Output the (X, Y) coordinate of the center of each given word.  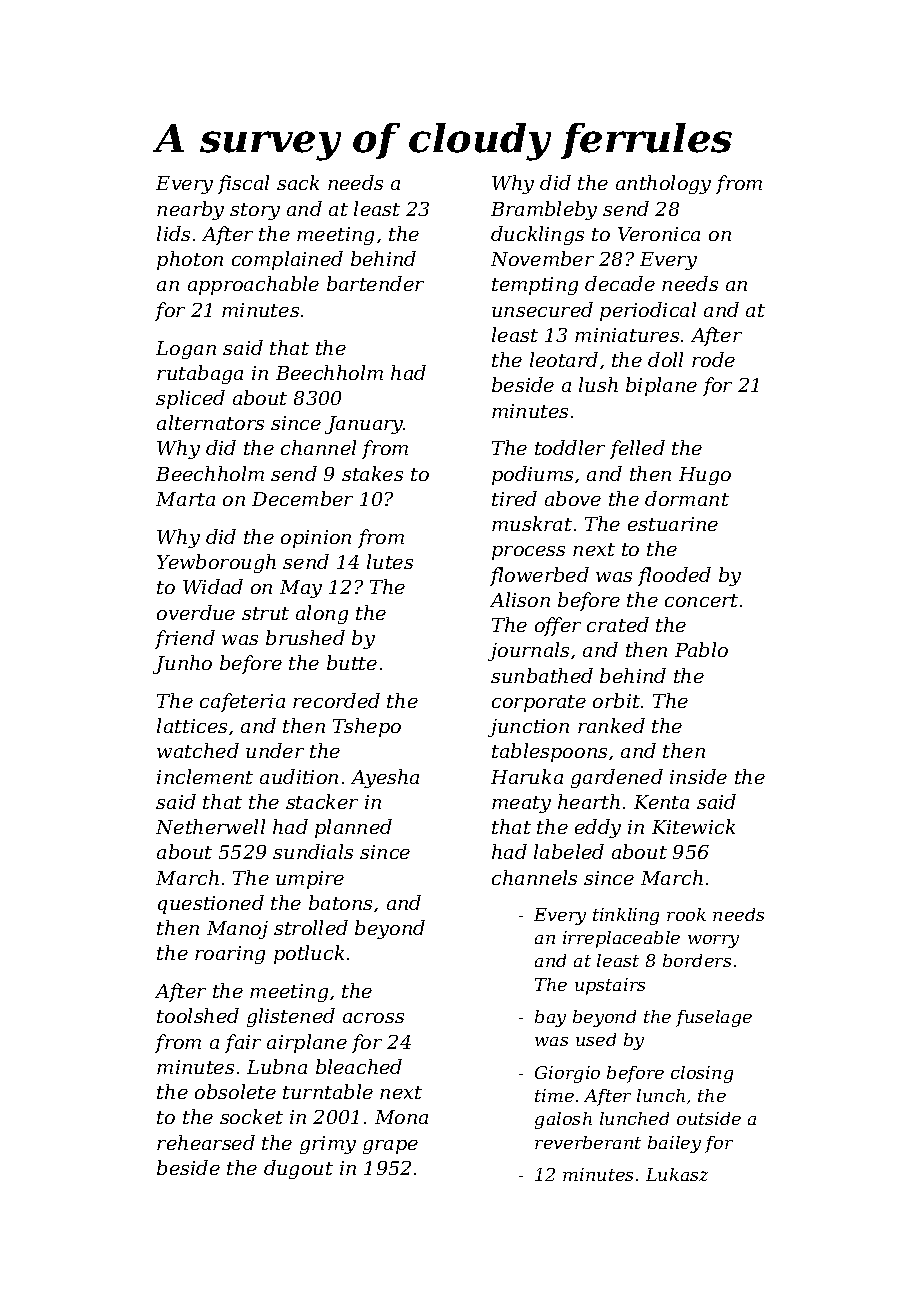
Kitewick (693, 826)
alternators (210, 422)
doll (665, 359)
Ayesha (385, 778)
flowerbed (539, 576)
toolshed (198, 1015)
